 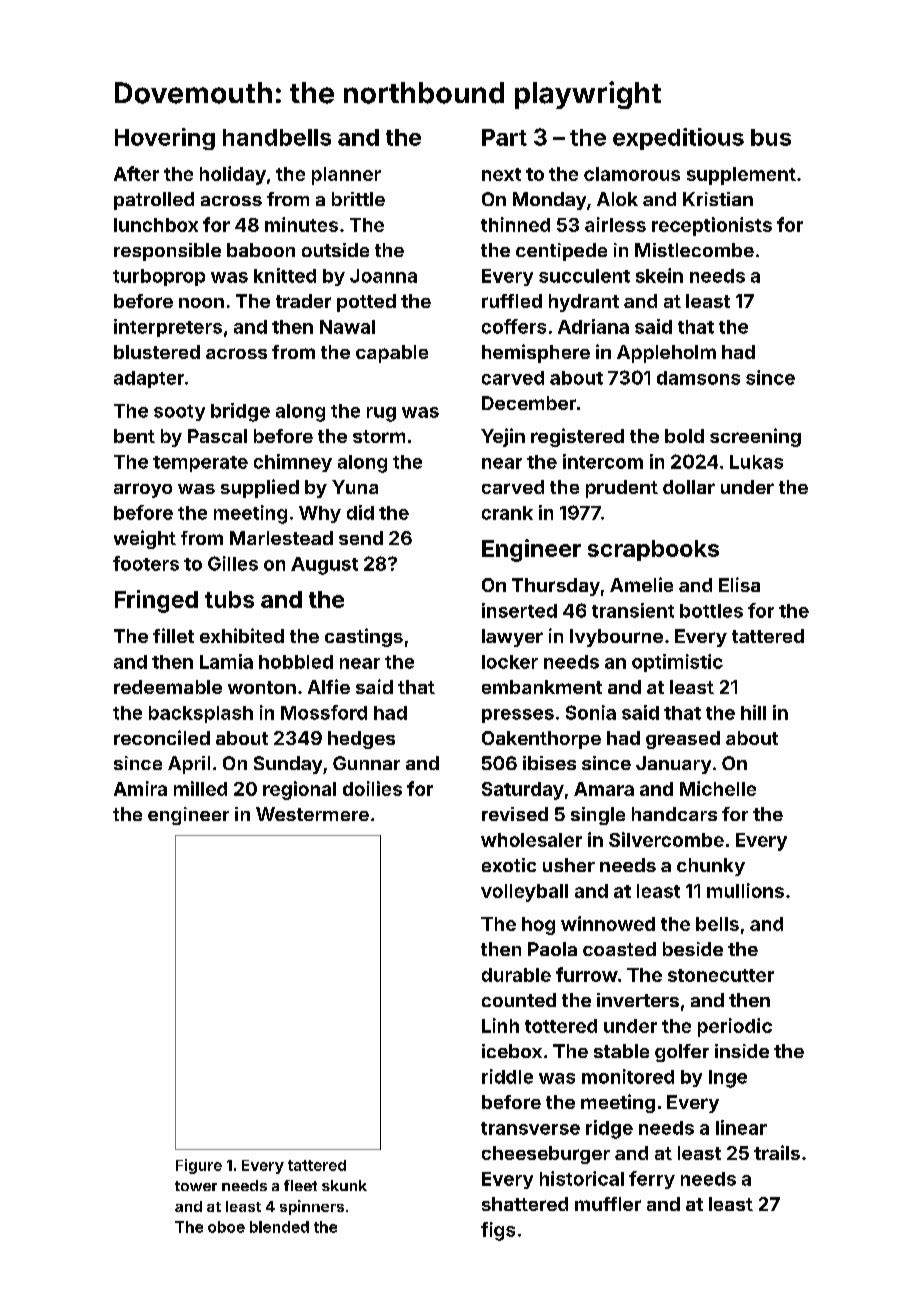 I want to click on prudent, so click(x=622, y=489).
